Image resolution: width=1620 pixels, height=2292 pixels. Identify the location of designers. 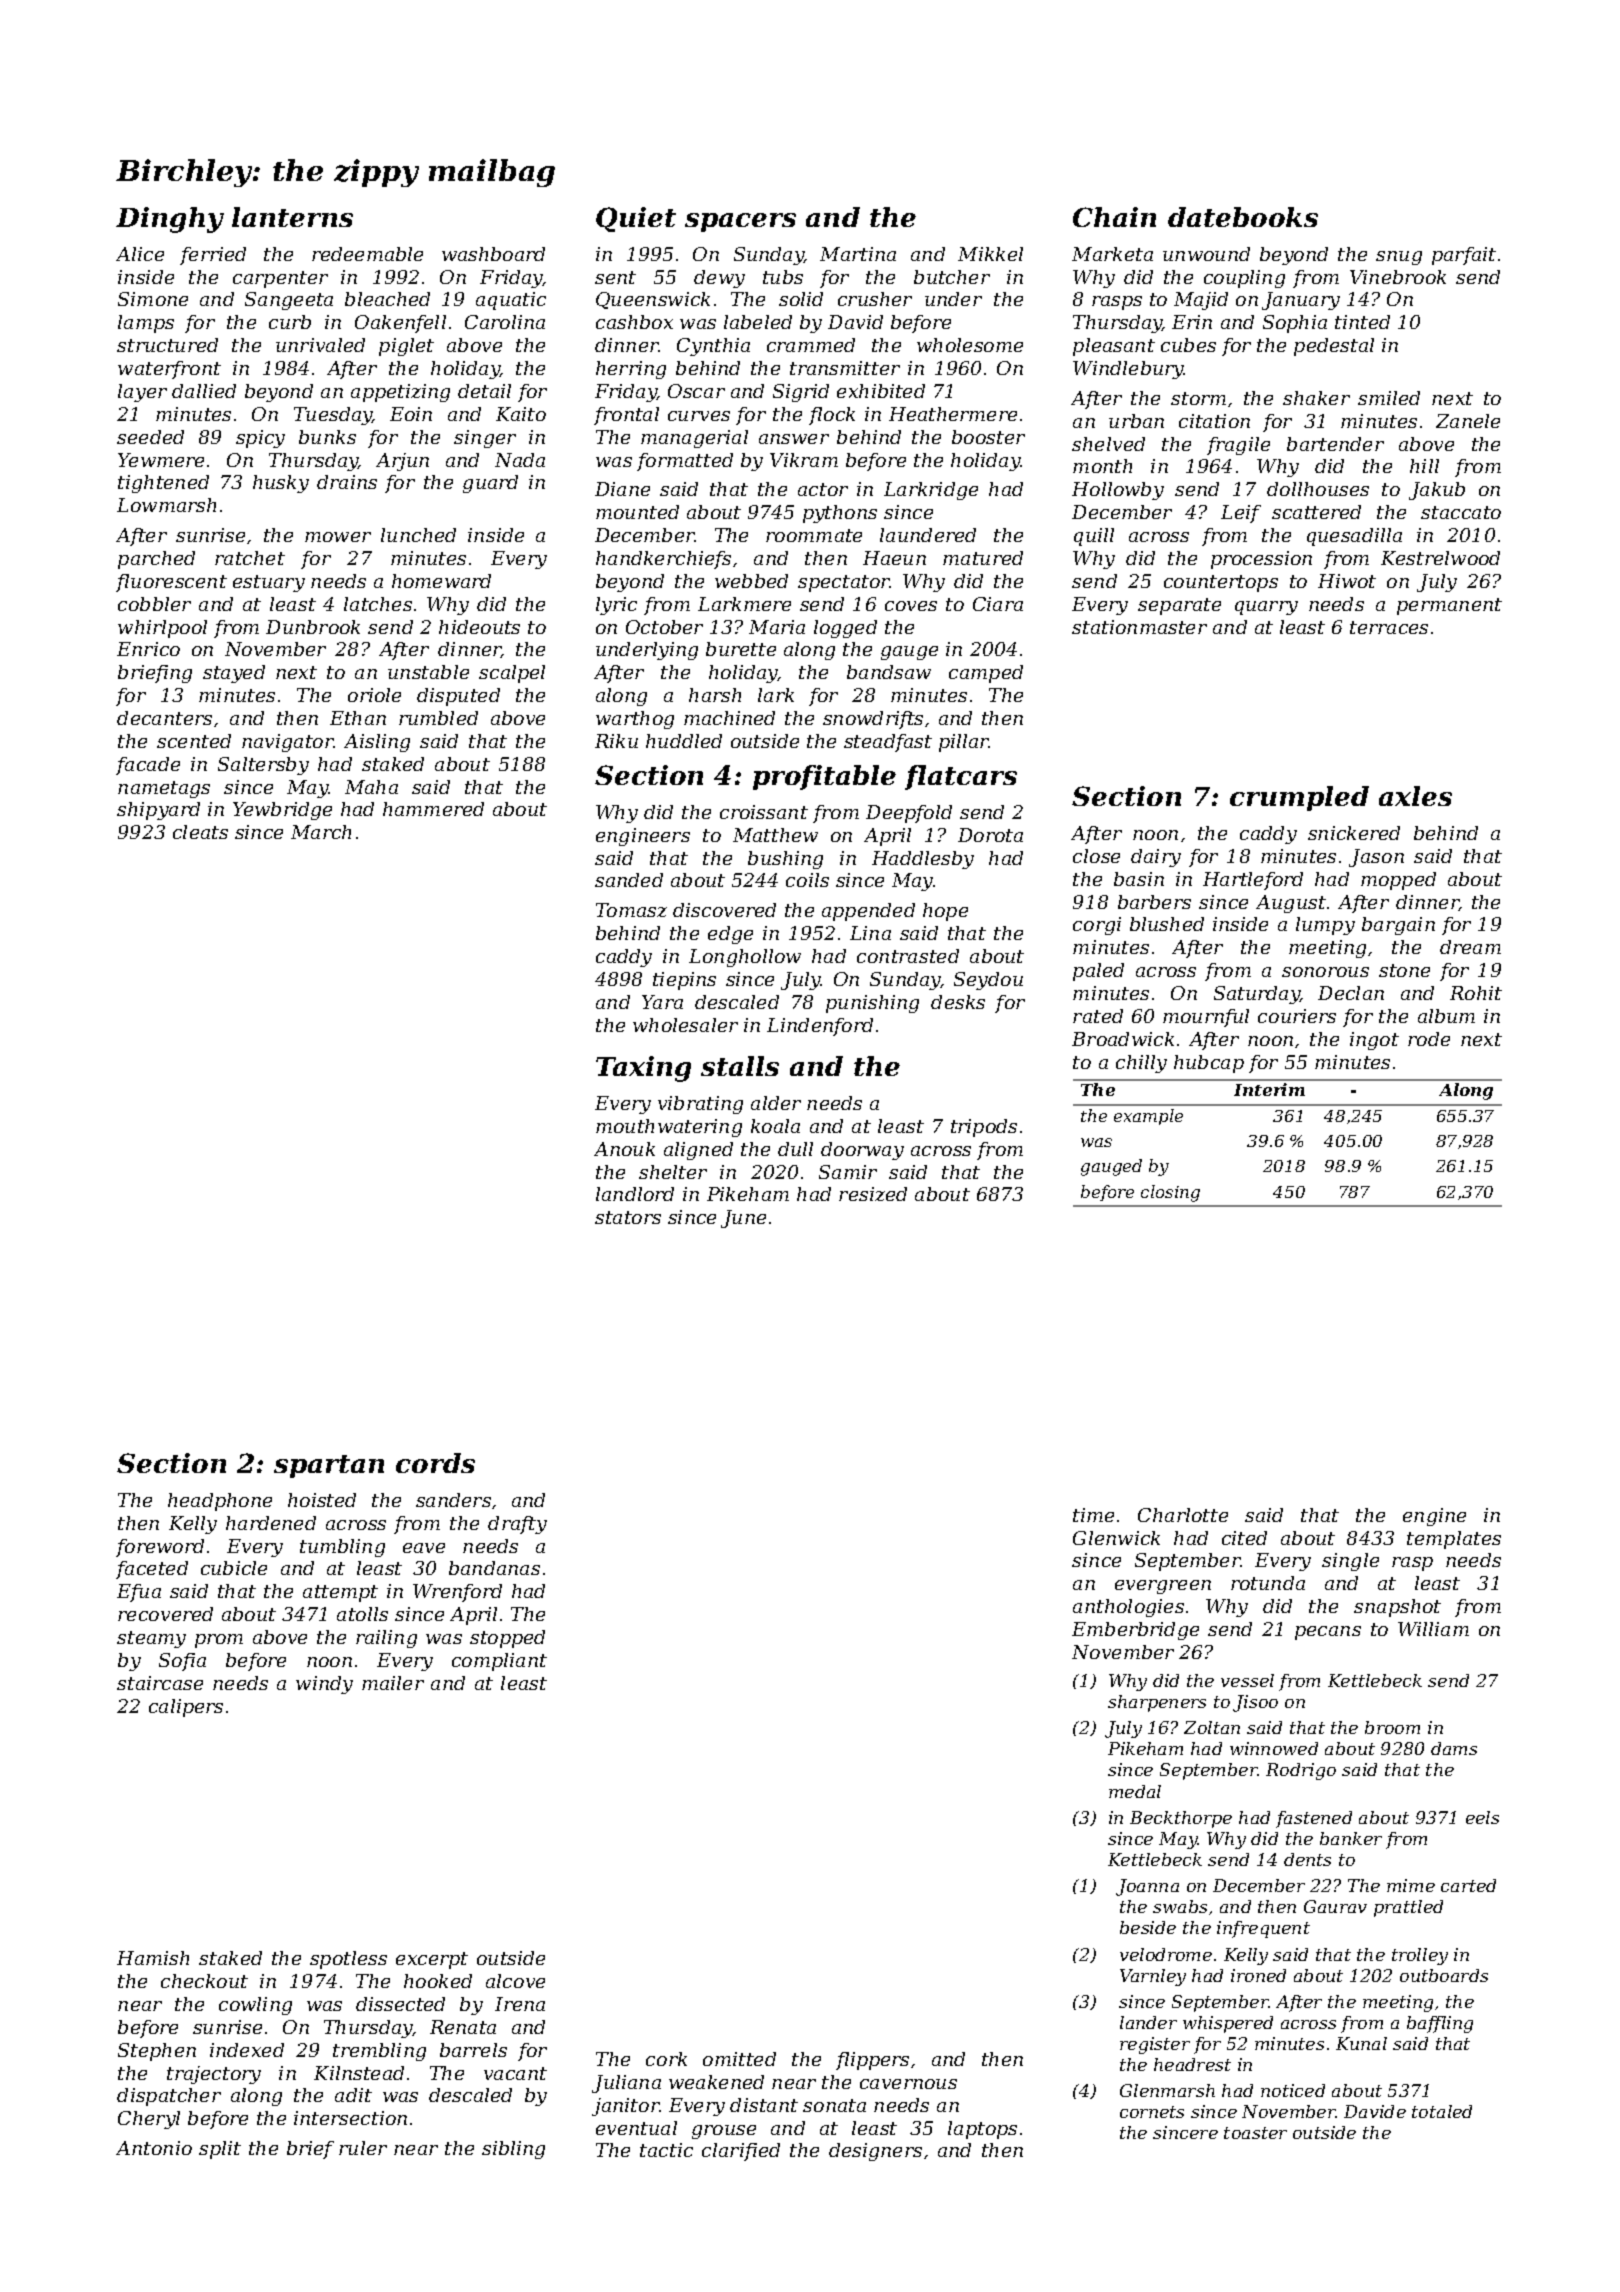
(875, 2152).
